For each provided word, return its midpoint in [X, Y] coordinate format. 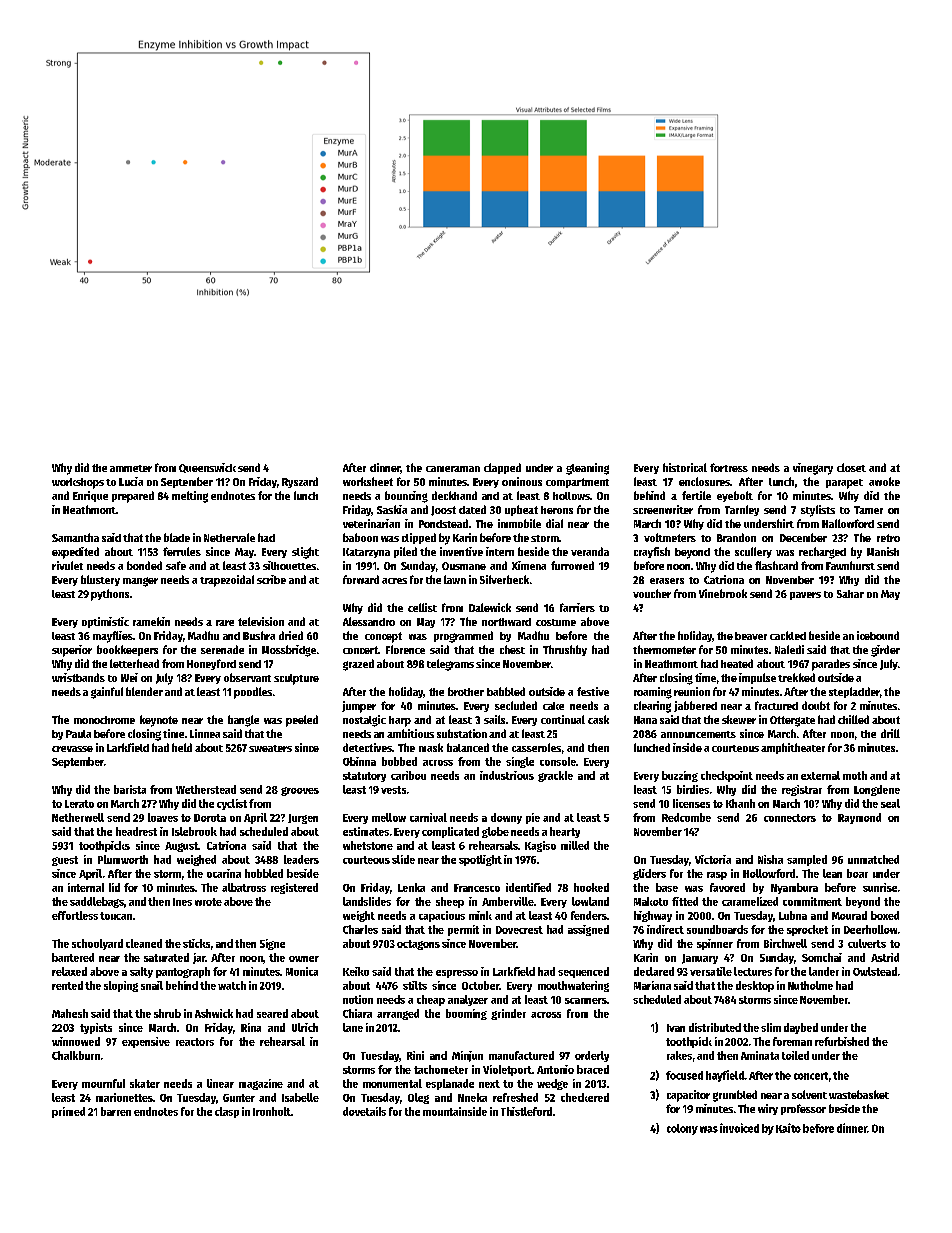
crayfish [652, 552]
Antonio [555, 1069]
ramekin [151, 621]
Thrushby [565, 650]
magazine [261, 1084]
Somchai [822, 957]
